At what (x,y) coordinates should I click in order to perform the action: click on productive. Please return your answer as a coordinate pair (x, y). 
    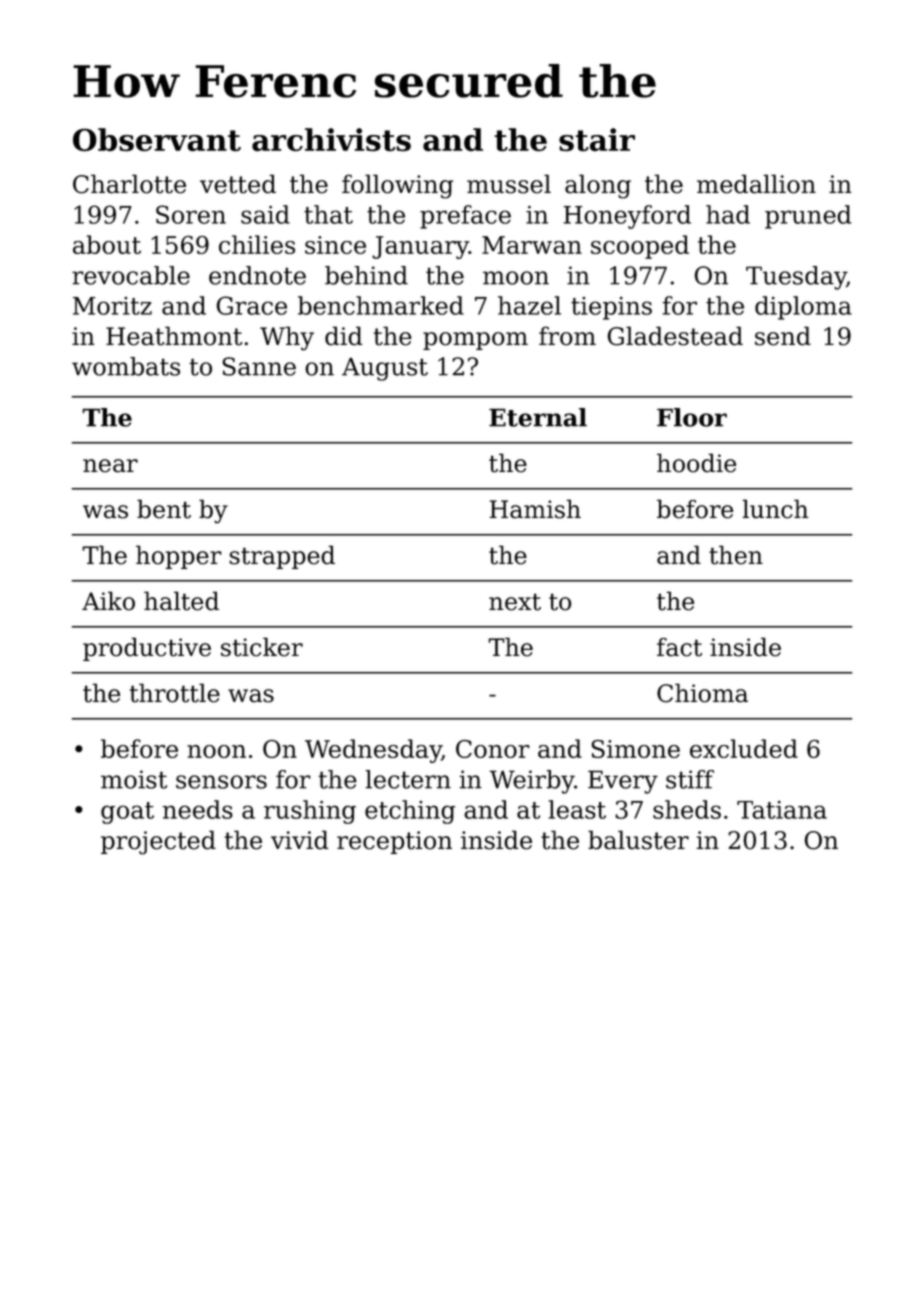
    Looking at the image, I should click on (147, 649).
